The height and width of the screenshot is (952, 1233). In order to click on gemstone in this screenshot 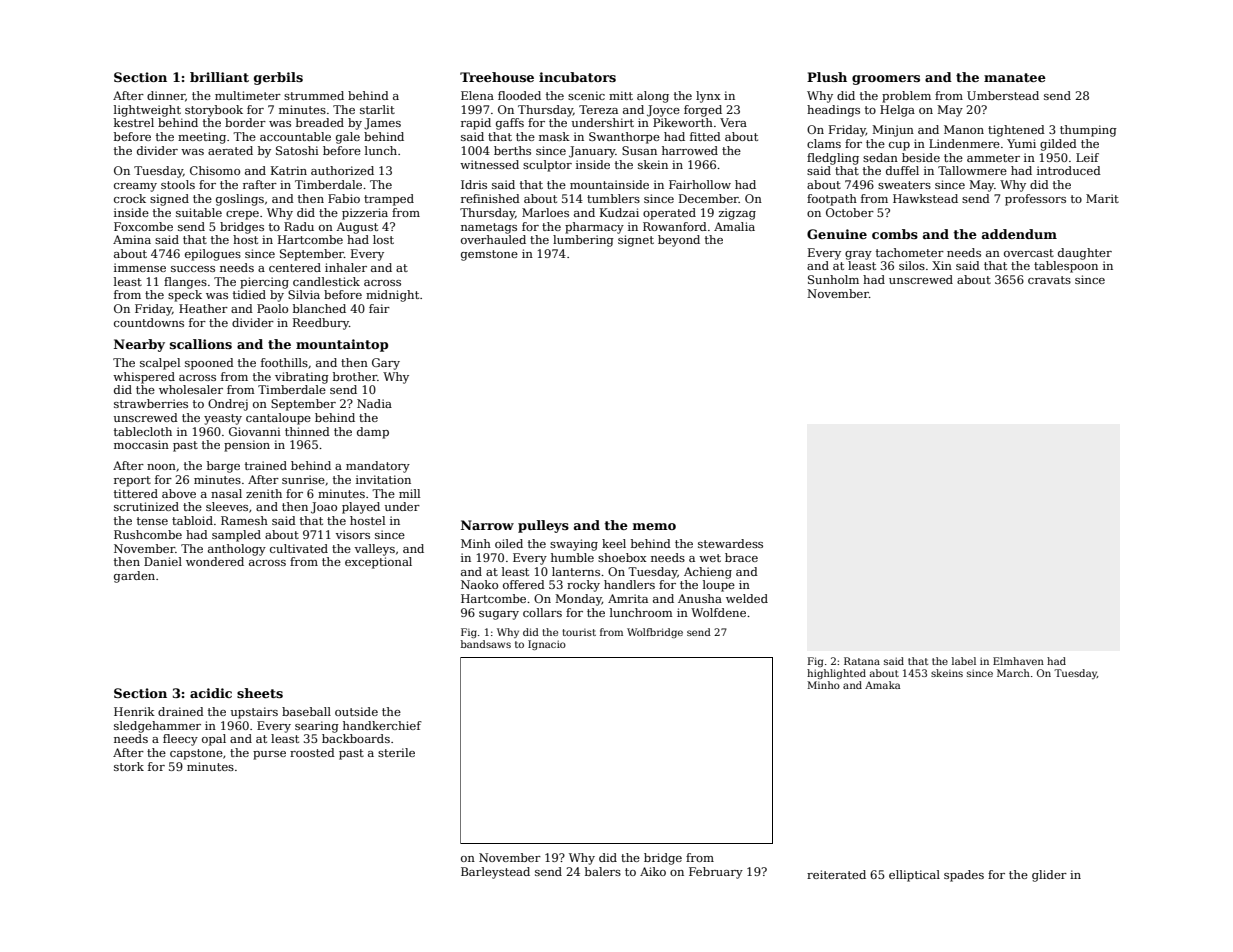, I will do `click(489, 255)`.
